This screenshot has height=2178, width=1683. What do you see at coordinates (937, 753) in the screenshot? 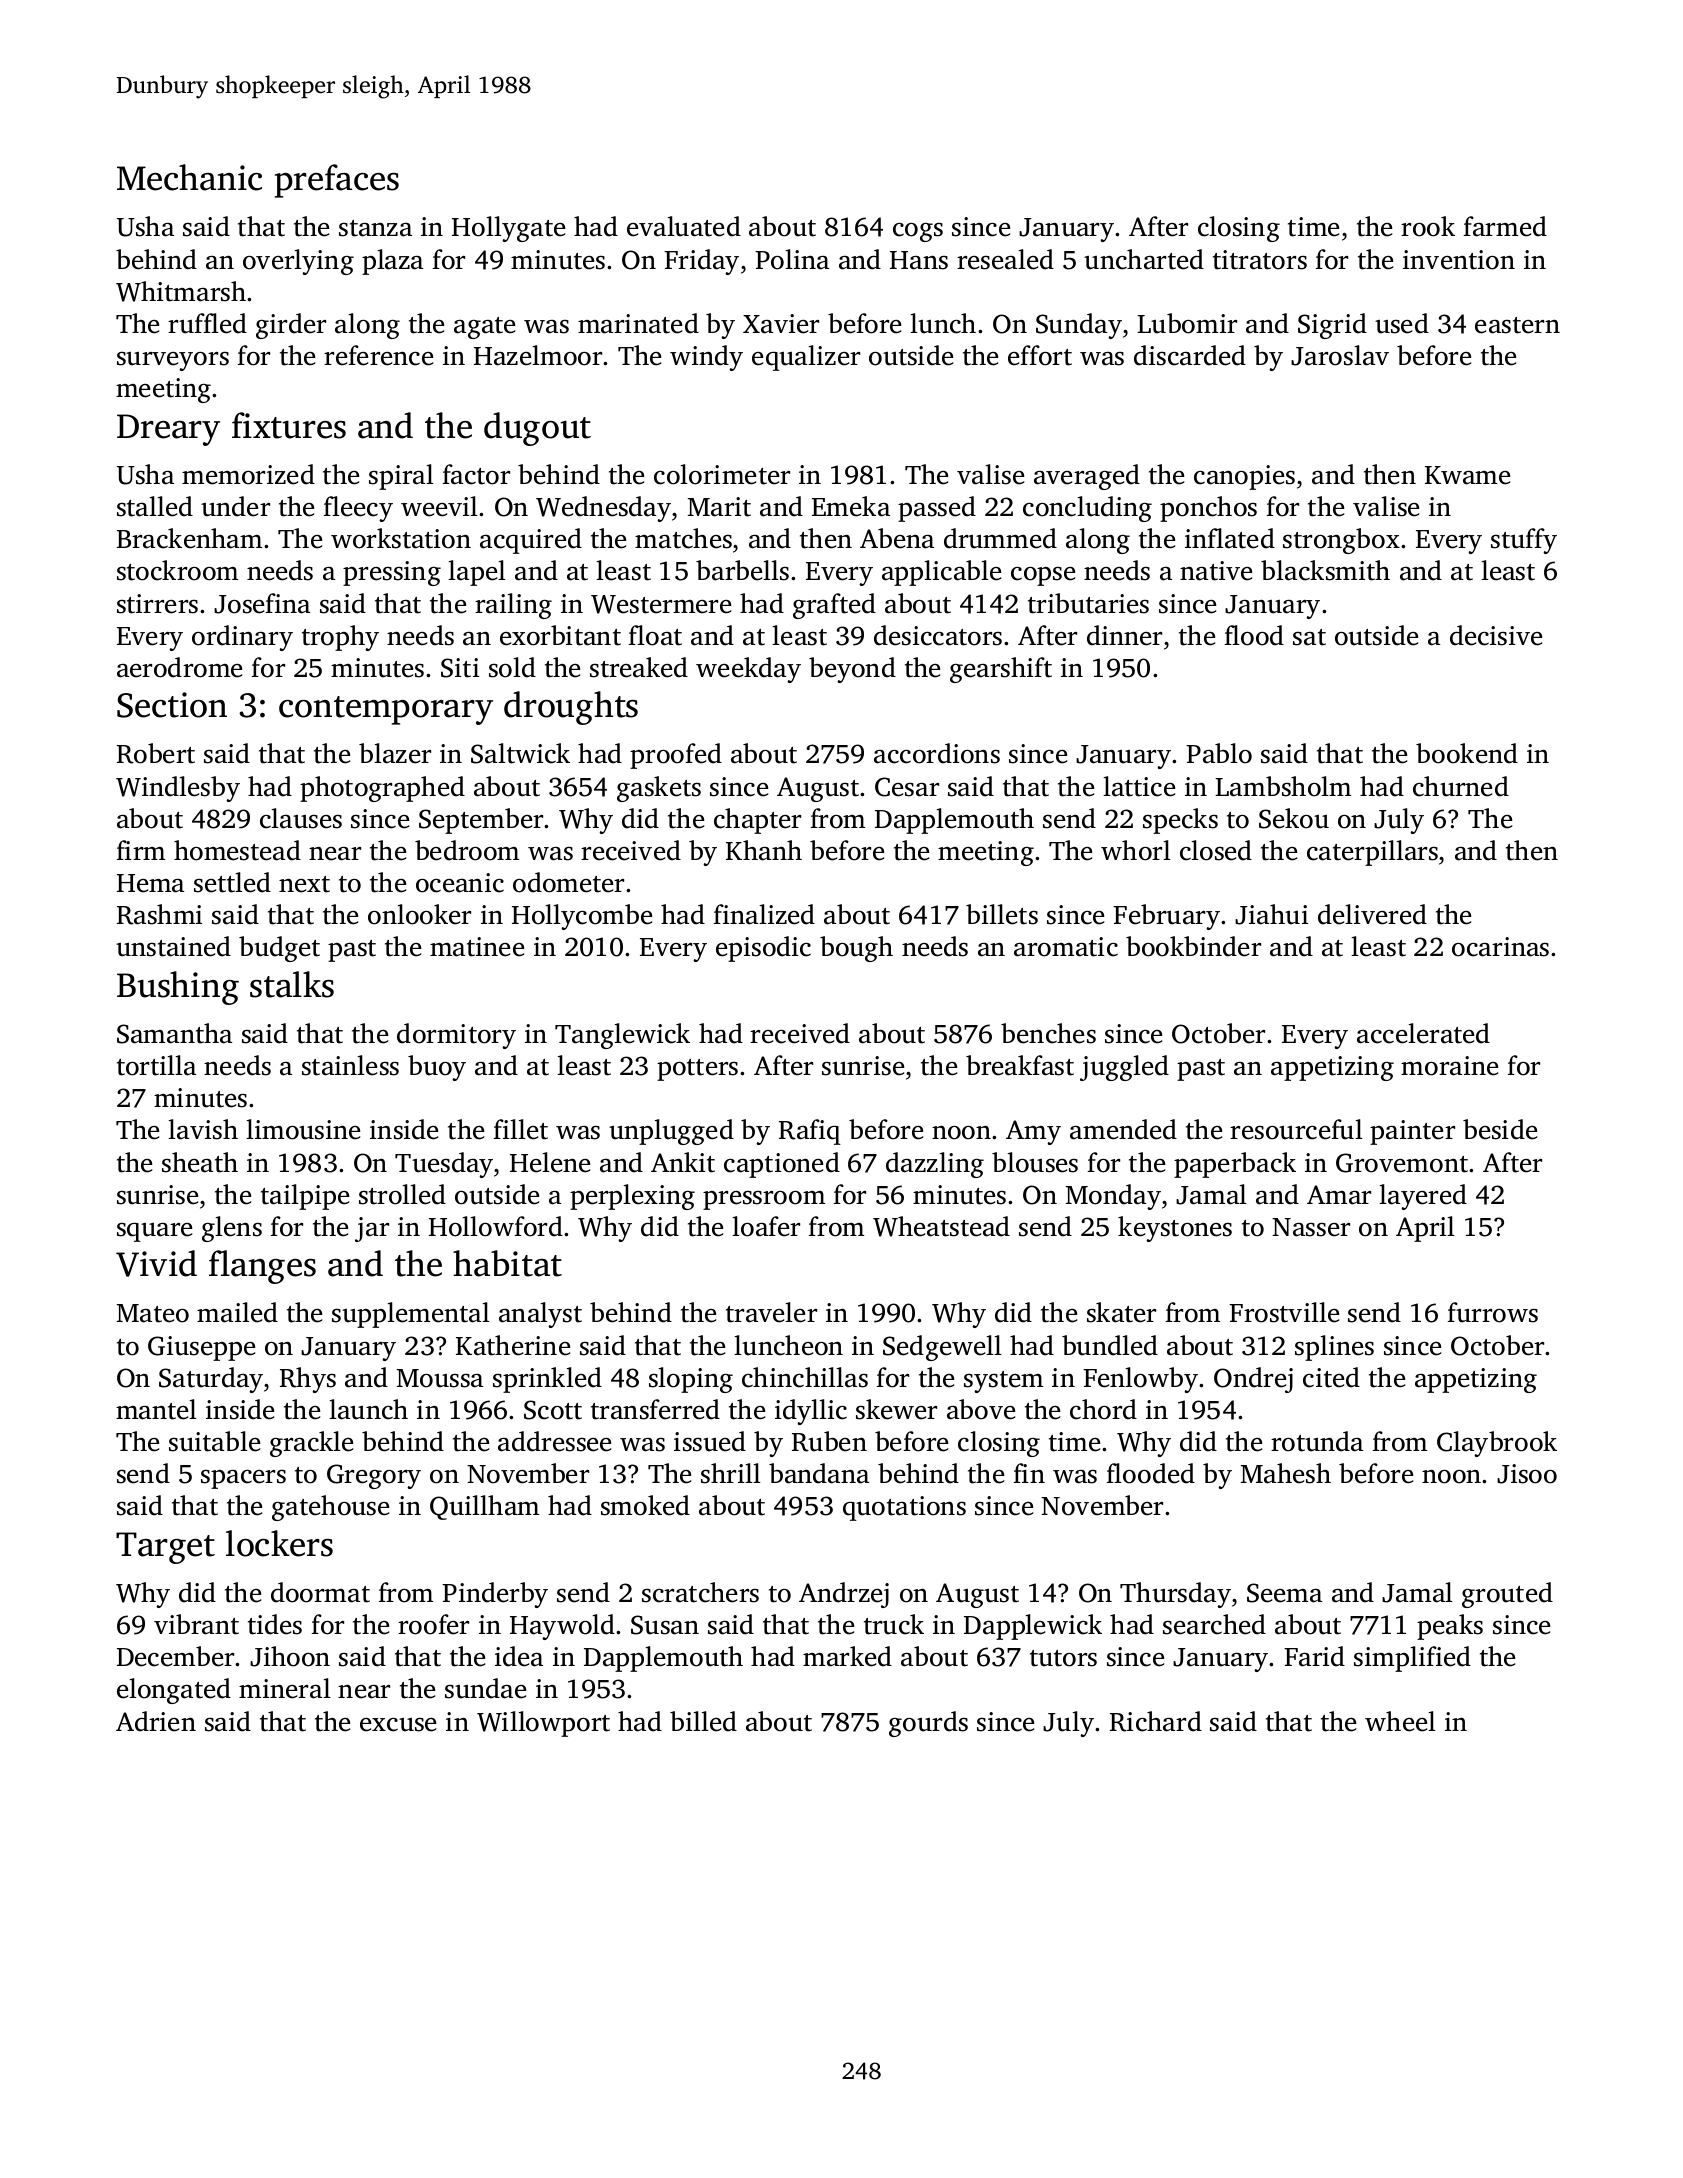
I see `accordions` at bounding box center [937, 753].
